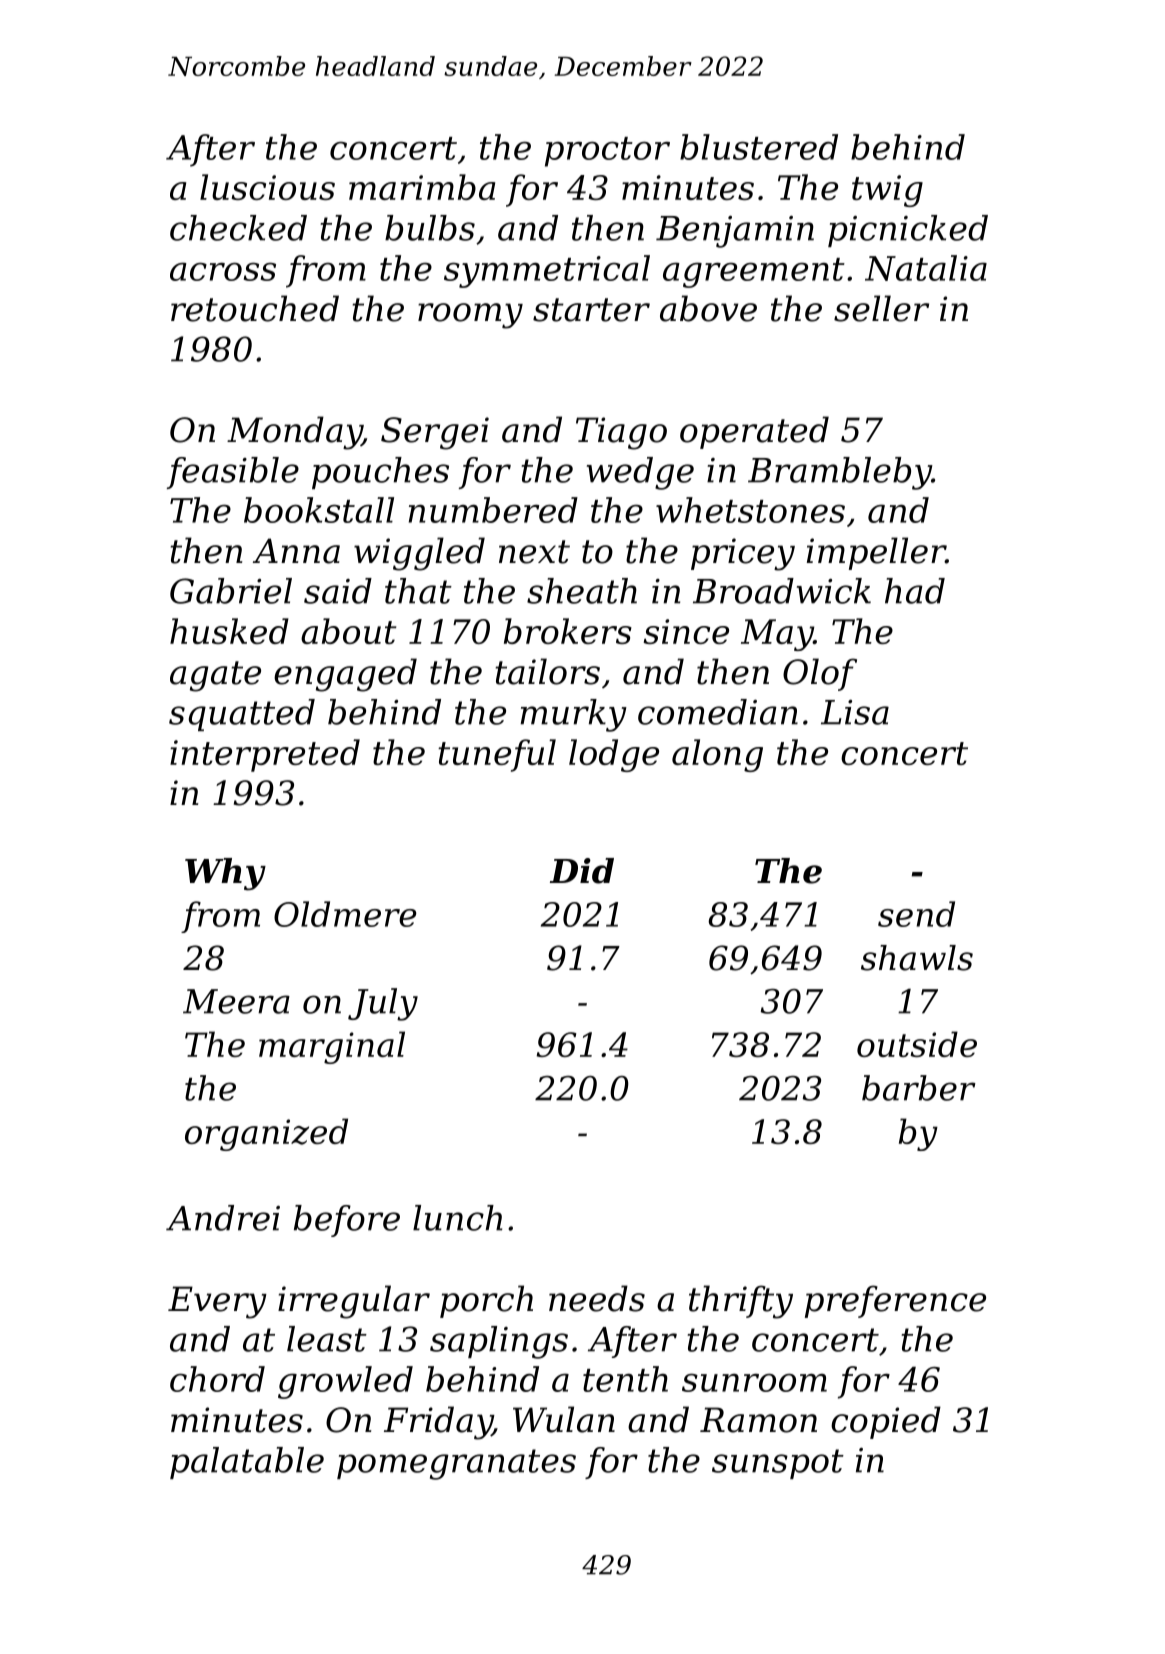 The height and width of the screenshot is (1654, 1165). I want to click on Natalia, so click(926, 268).
